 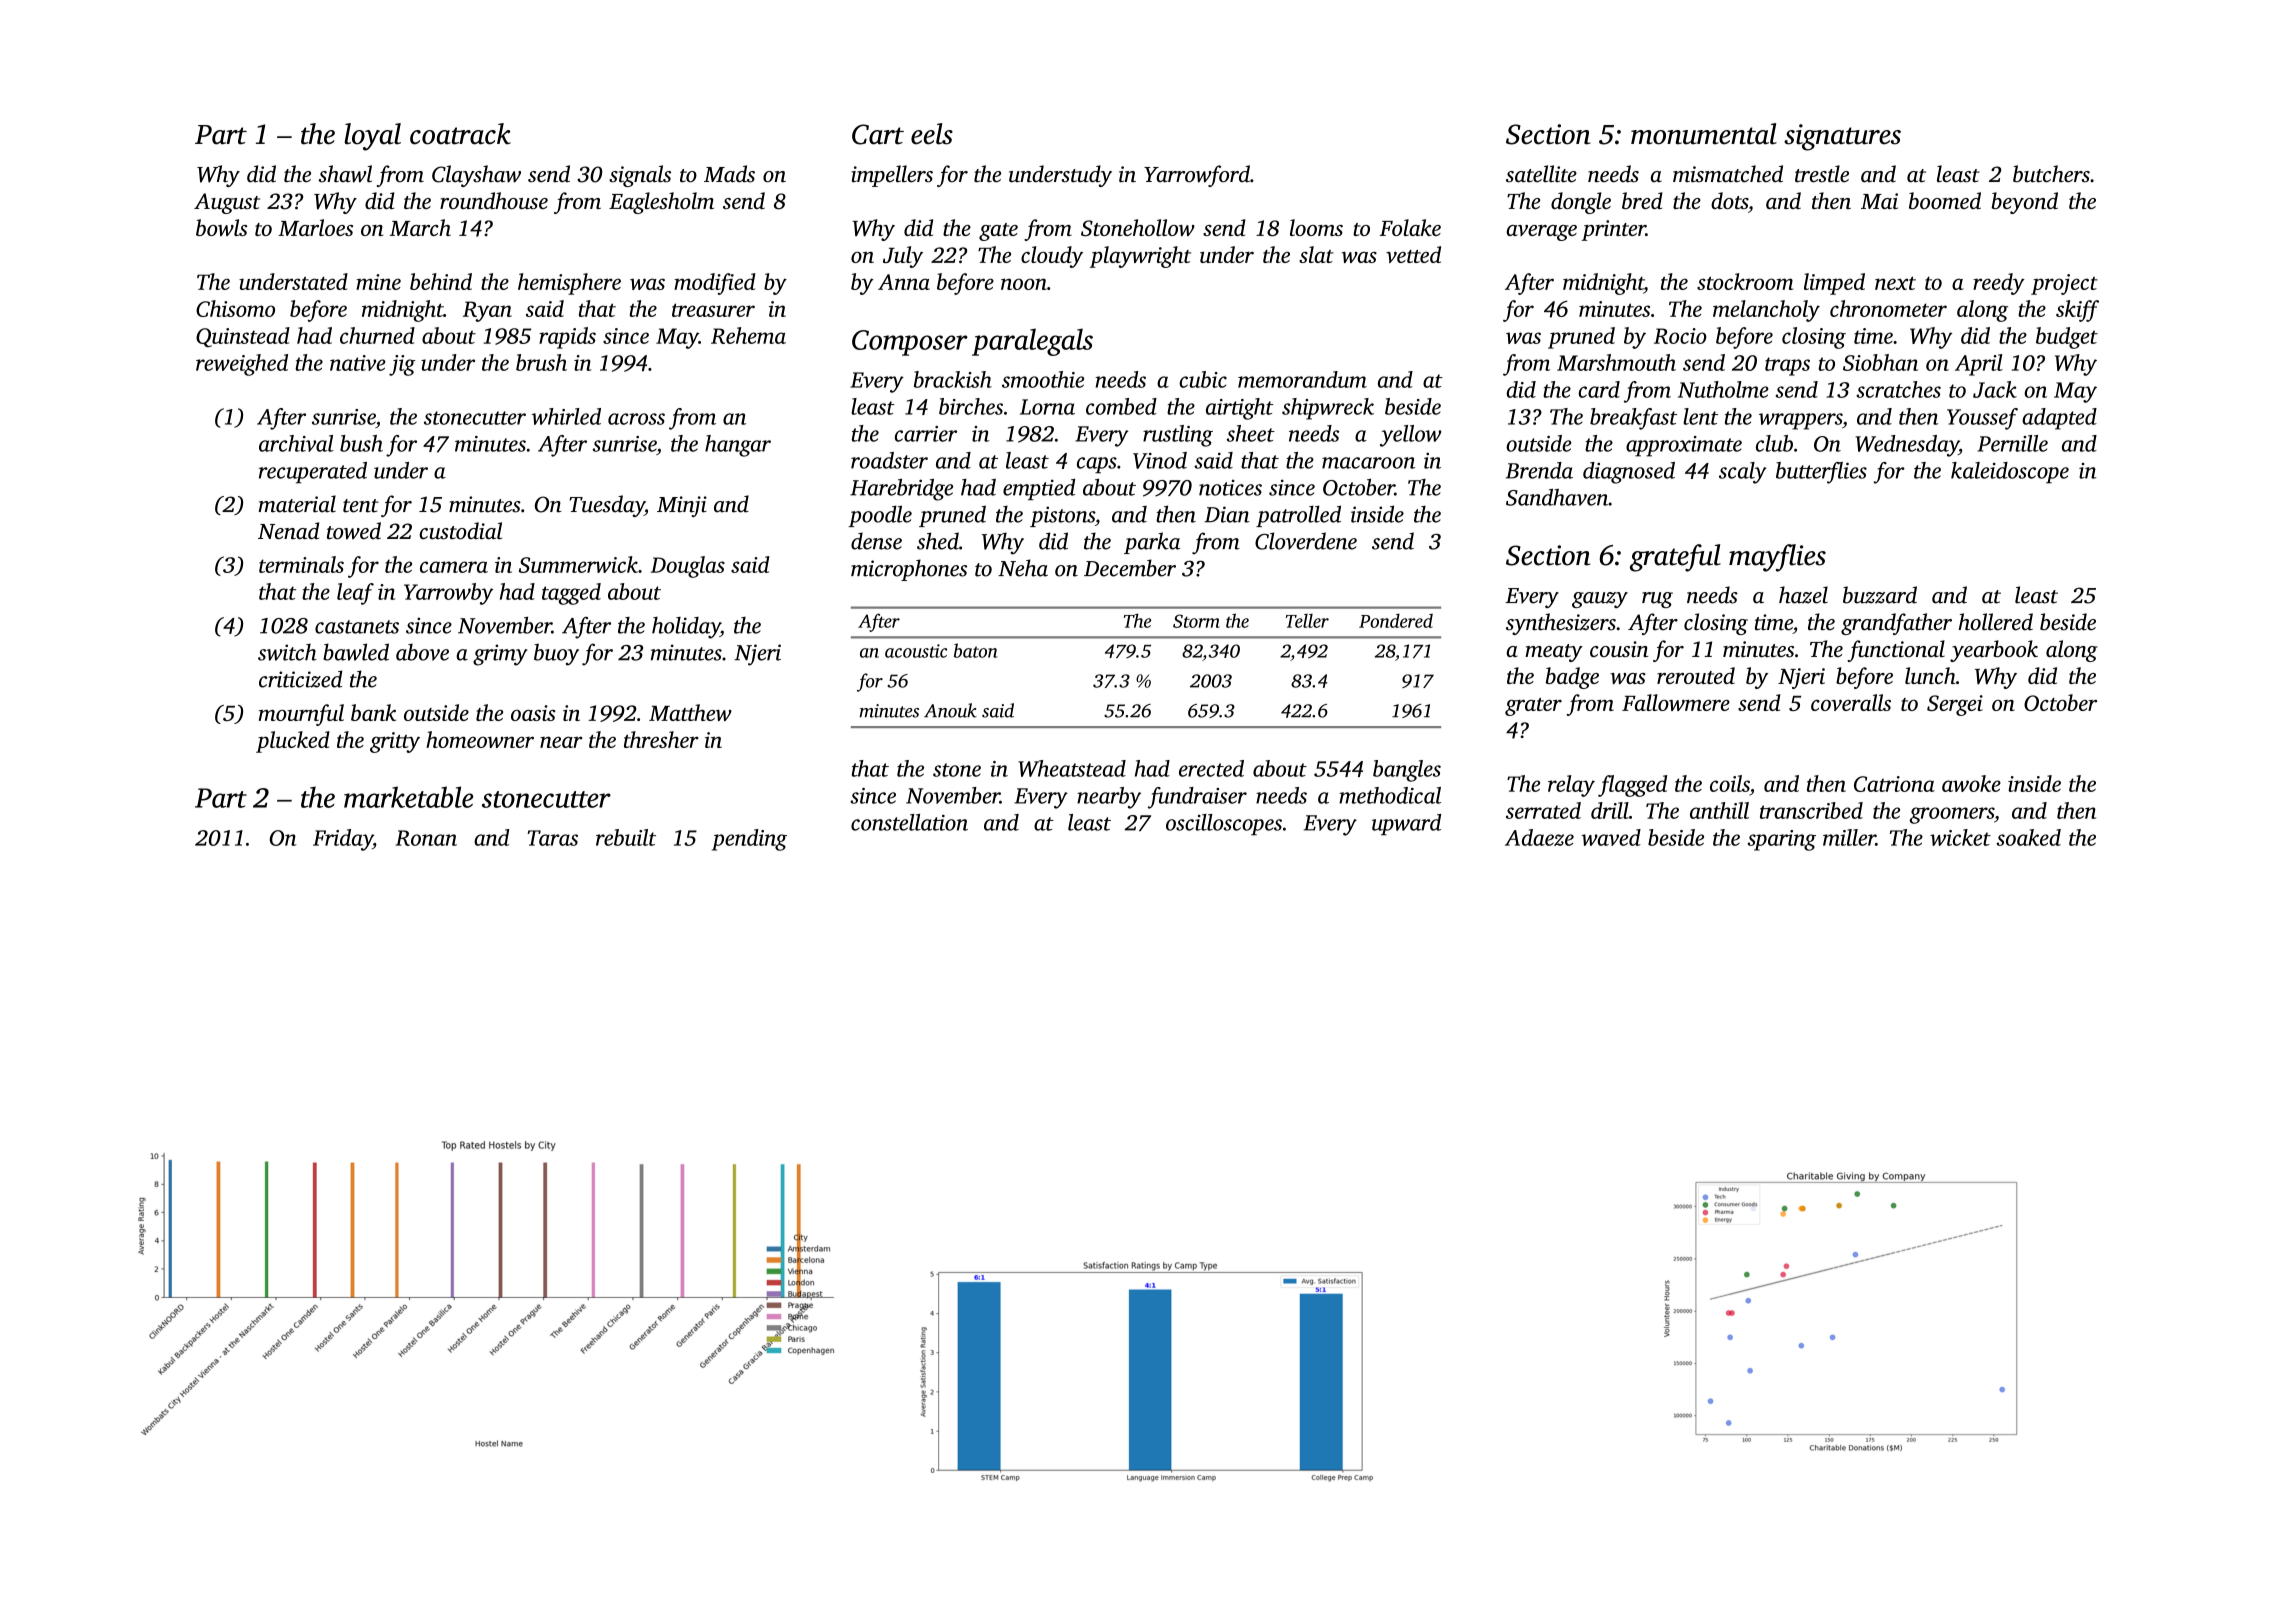 What do you see at coordinates (1251, 433) in the screenshot?
I see `sheet` at bounding box center [1251, 433].
